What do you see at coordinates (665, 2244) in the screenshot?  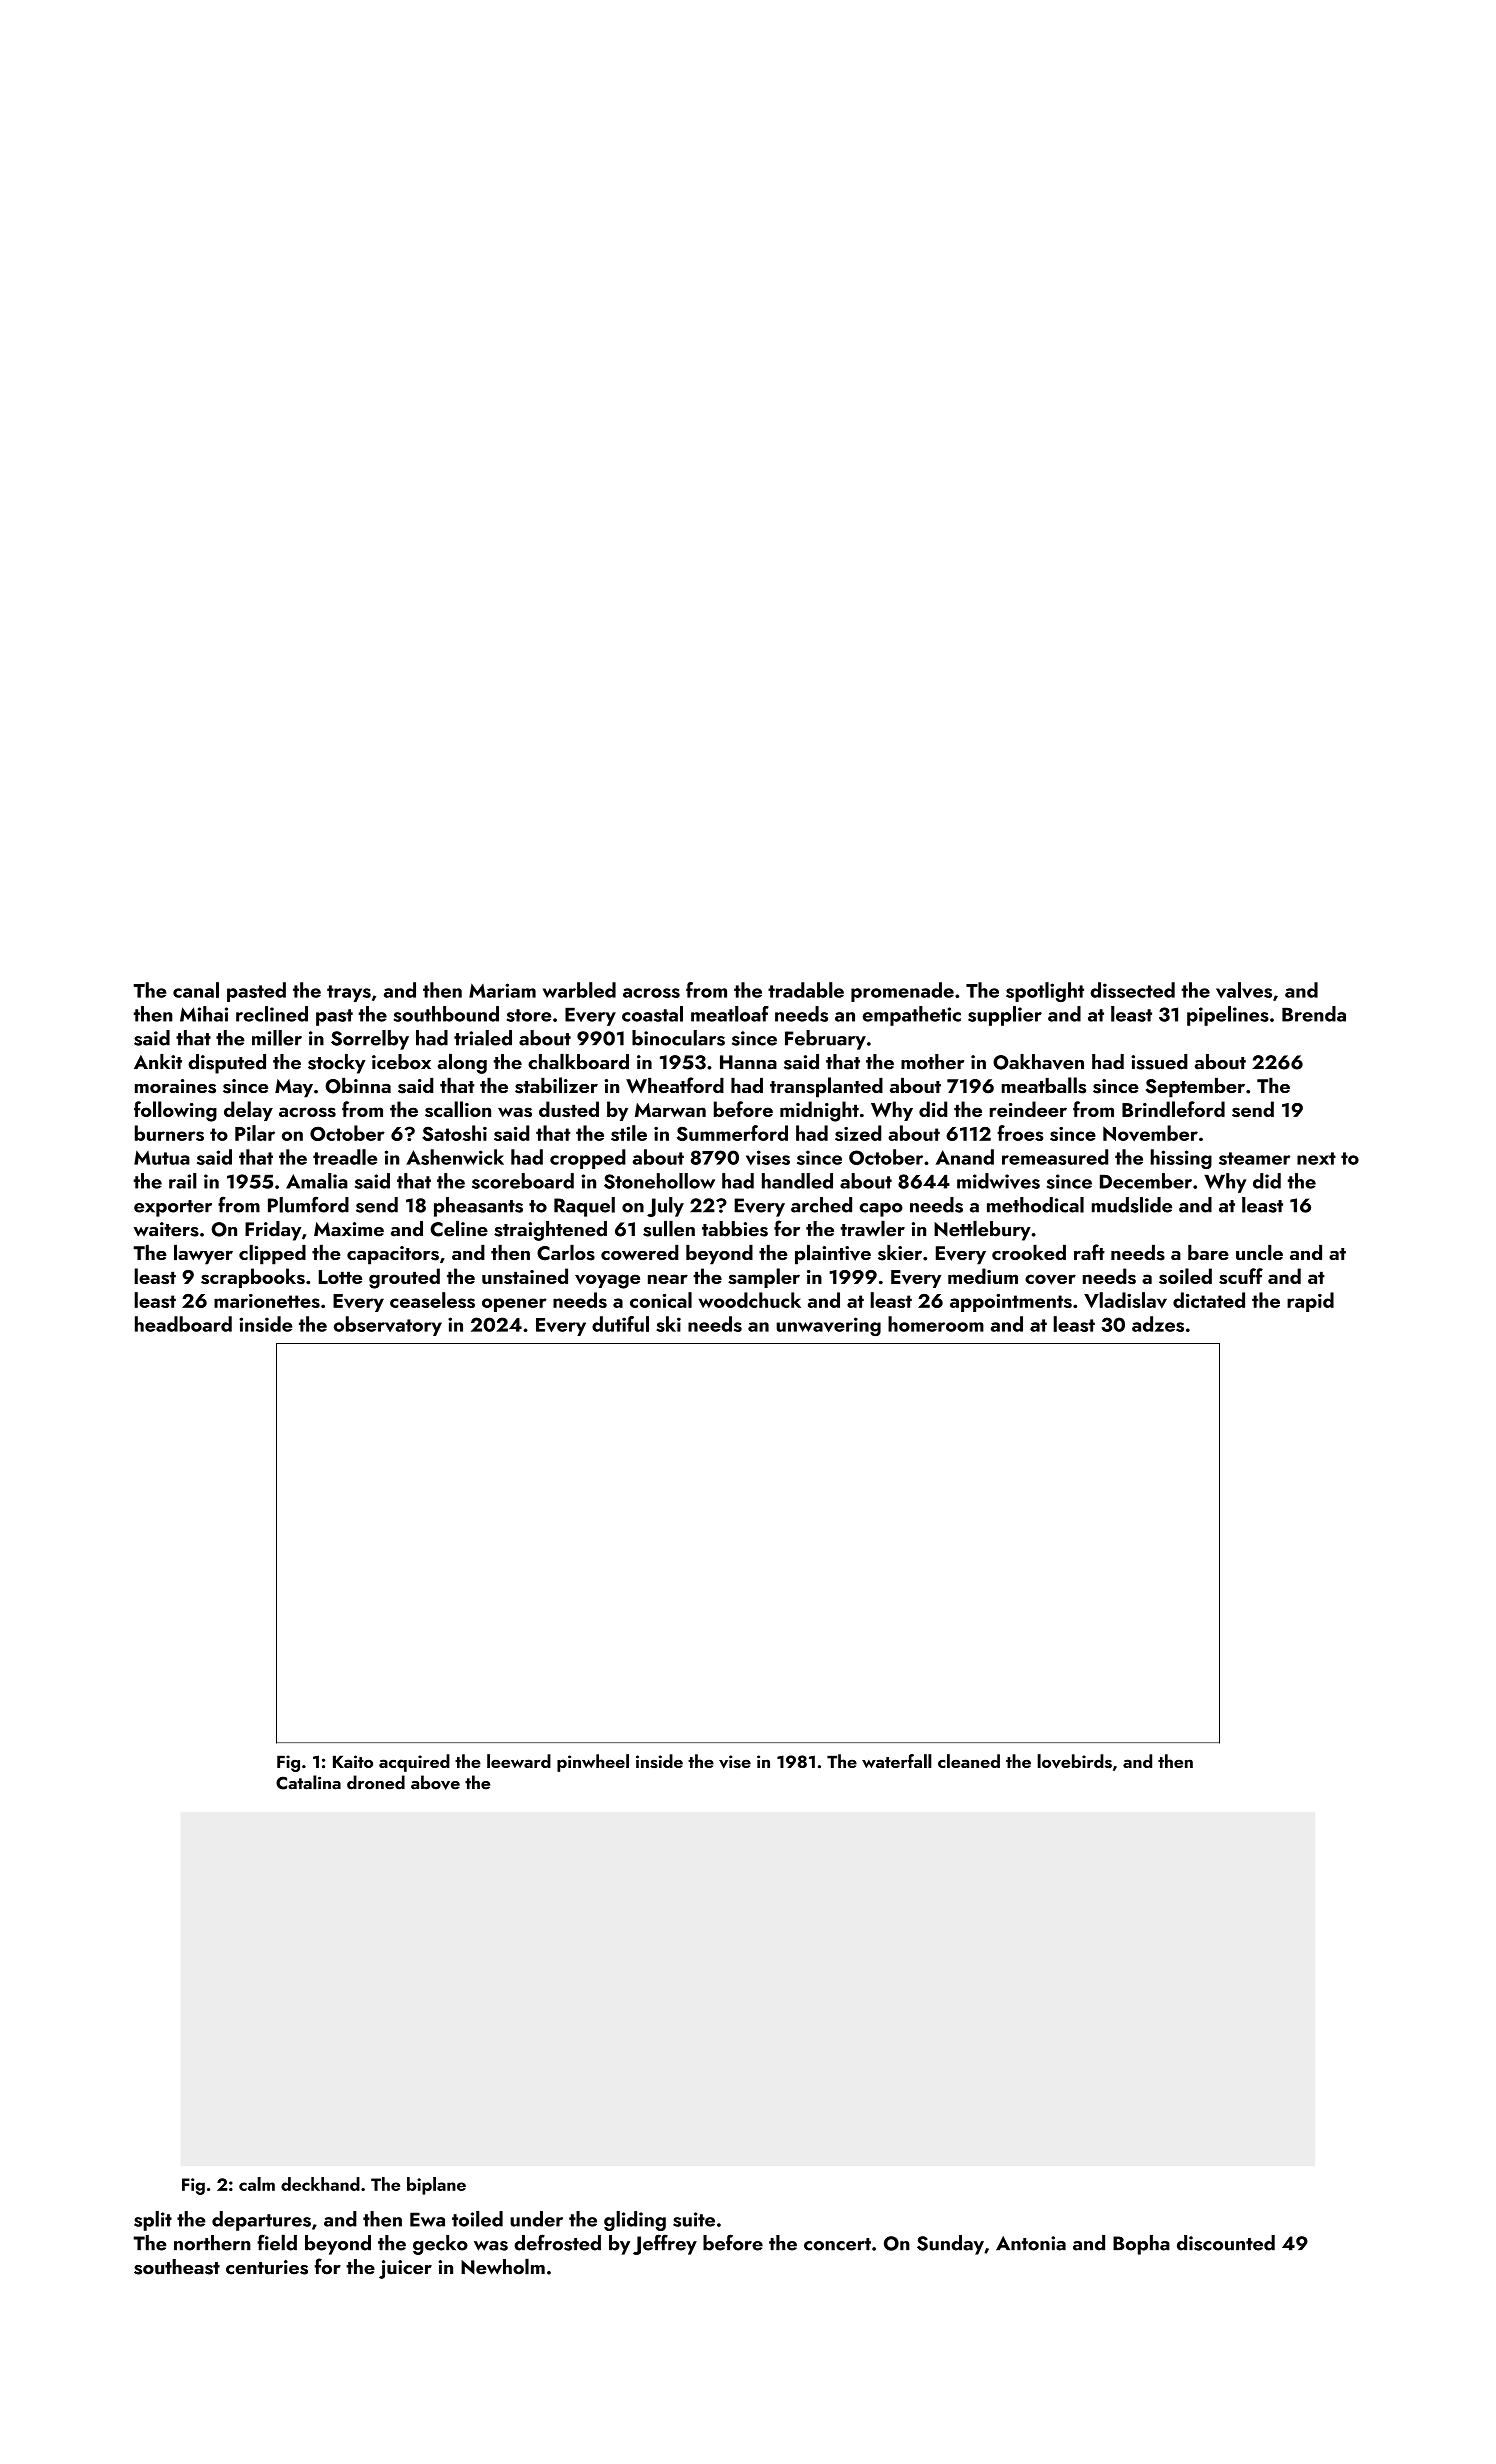 I see `Jeffrey` at bounding box center [665, 2244].
